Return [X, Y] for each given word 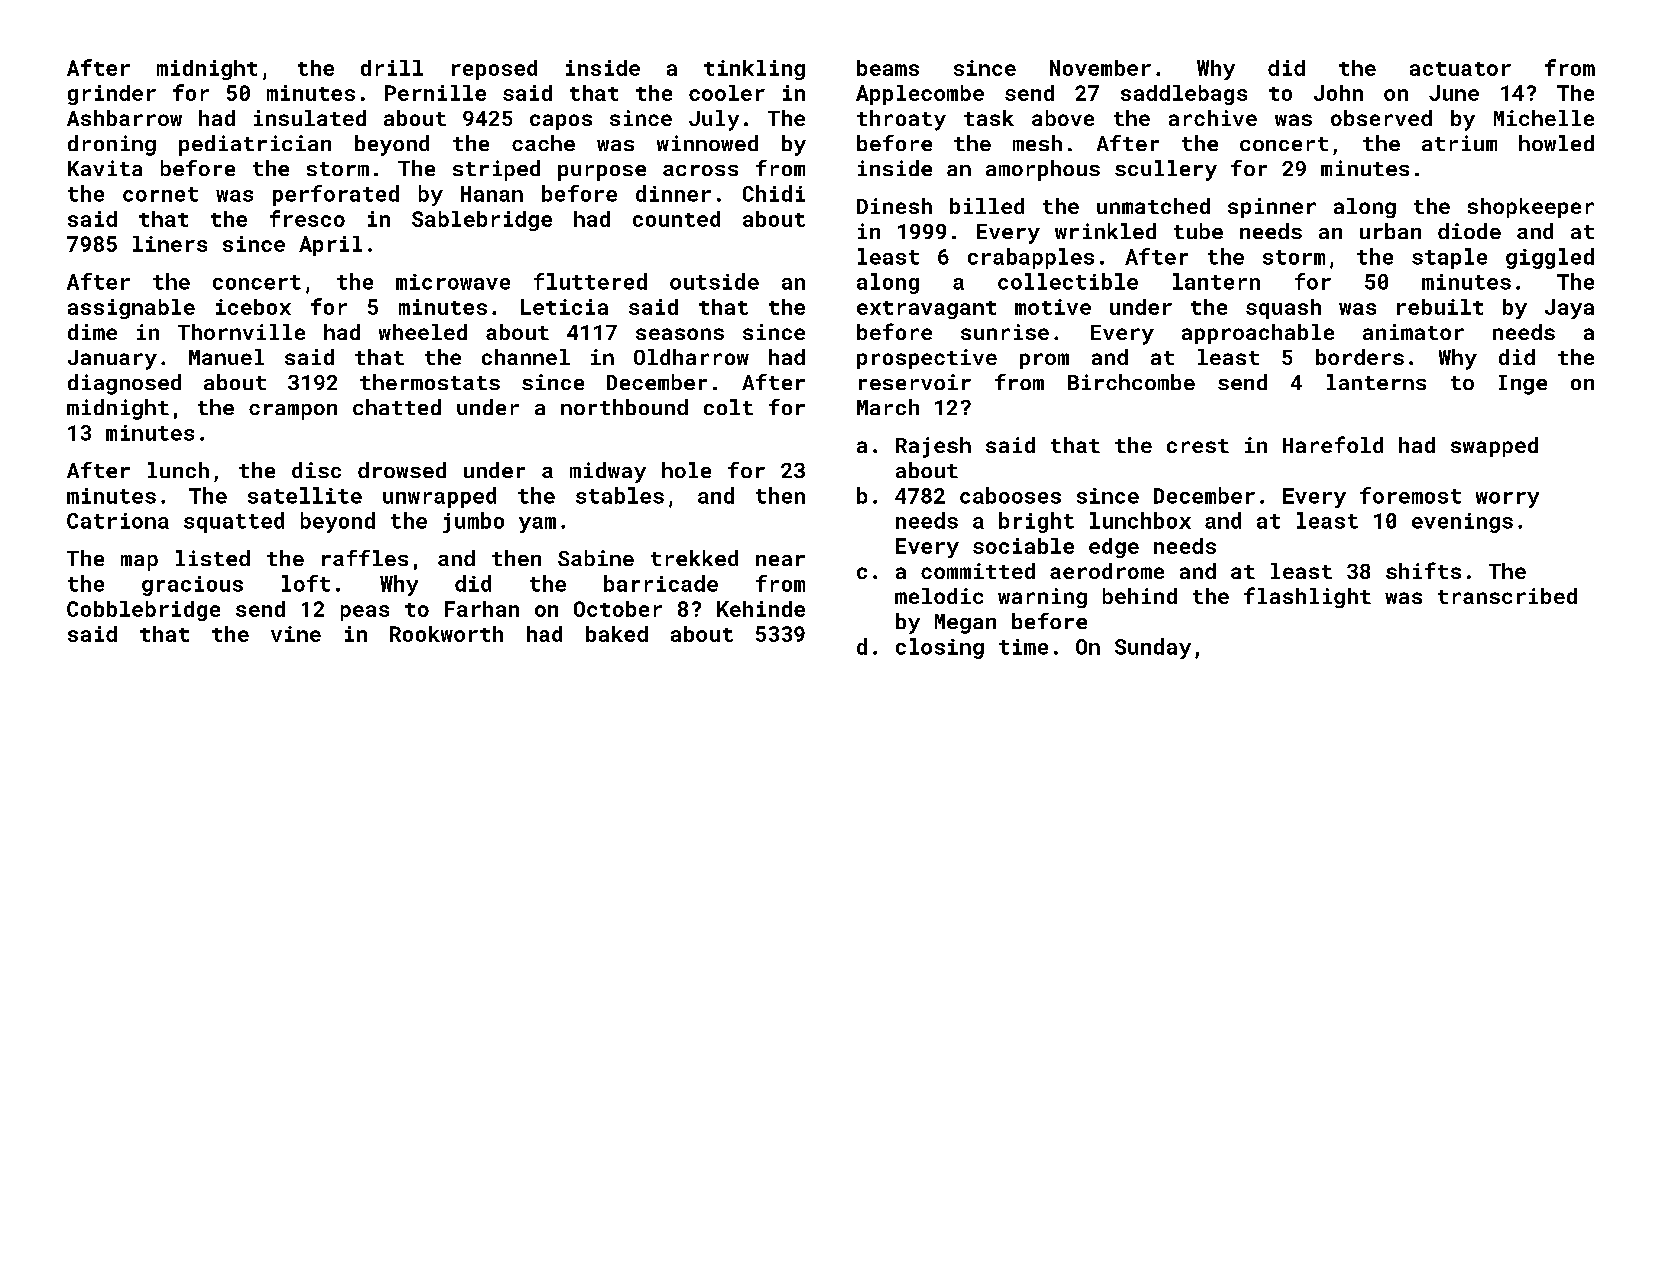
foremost [1410, 495]
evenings [1462, 523]
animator [1413, 332]
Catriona [118, 521]
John [1338, 93]
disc [316, 470]
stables [620, 495]
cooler [727, 93]
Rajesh [933, 447]
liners [170, 244]
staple [1449, 258]
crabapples [1031, 258]
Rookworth [446, 634]
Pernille [435, 93]
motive [1053, 307]
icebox [253, 307]
